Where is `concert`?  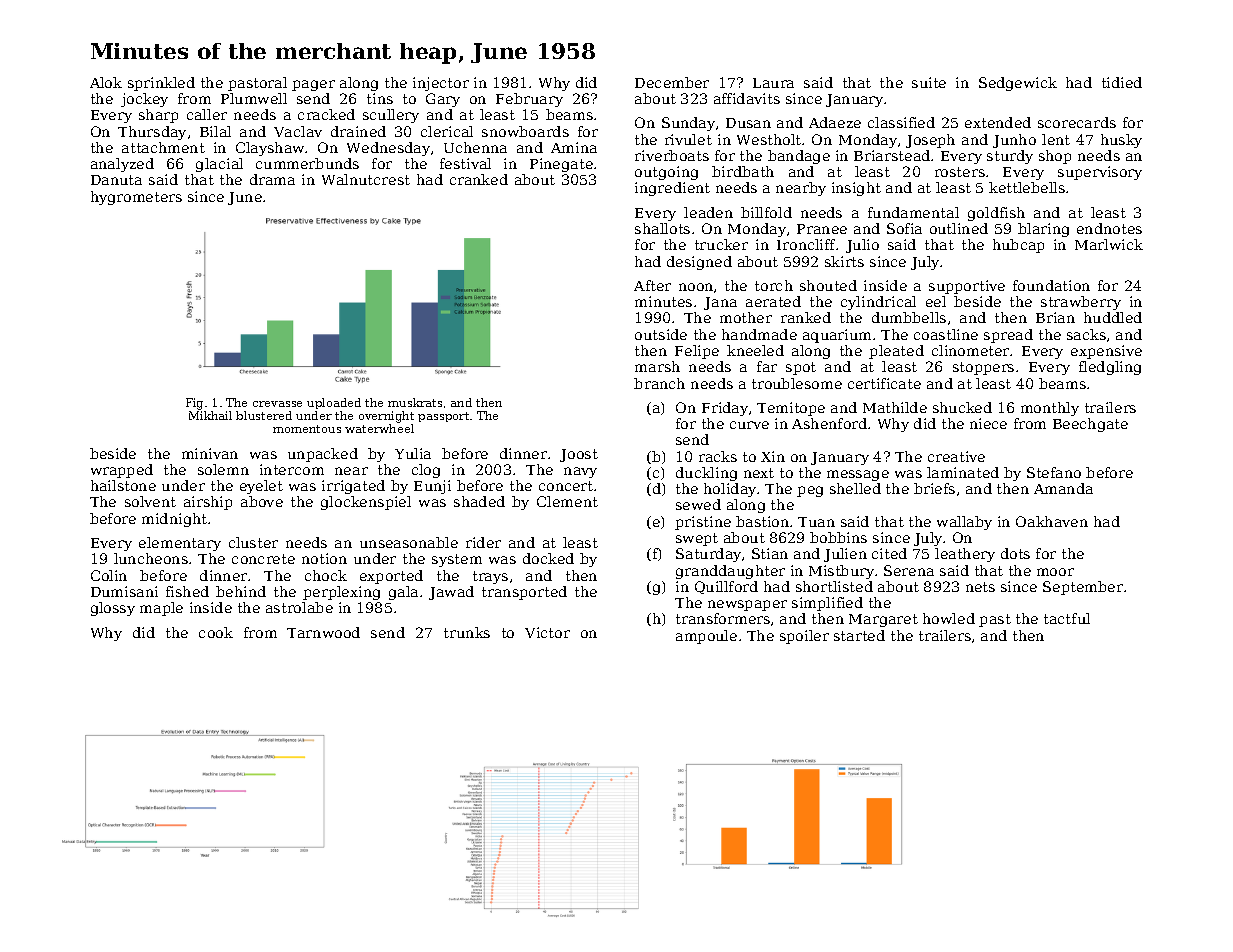
concert is located at coordinates (566, 486).
